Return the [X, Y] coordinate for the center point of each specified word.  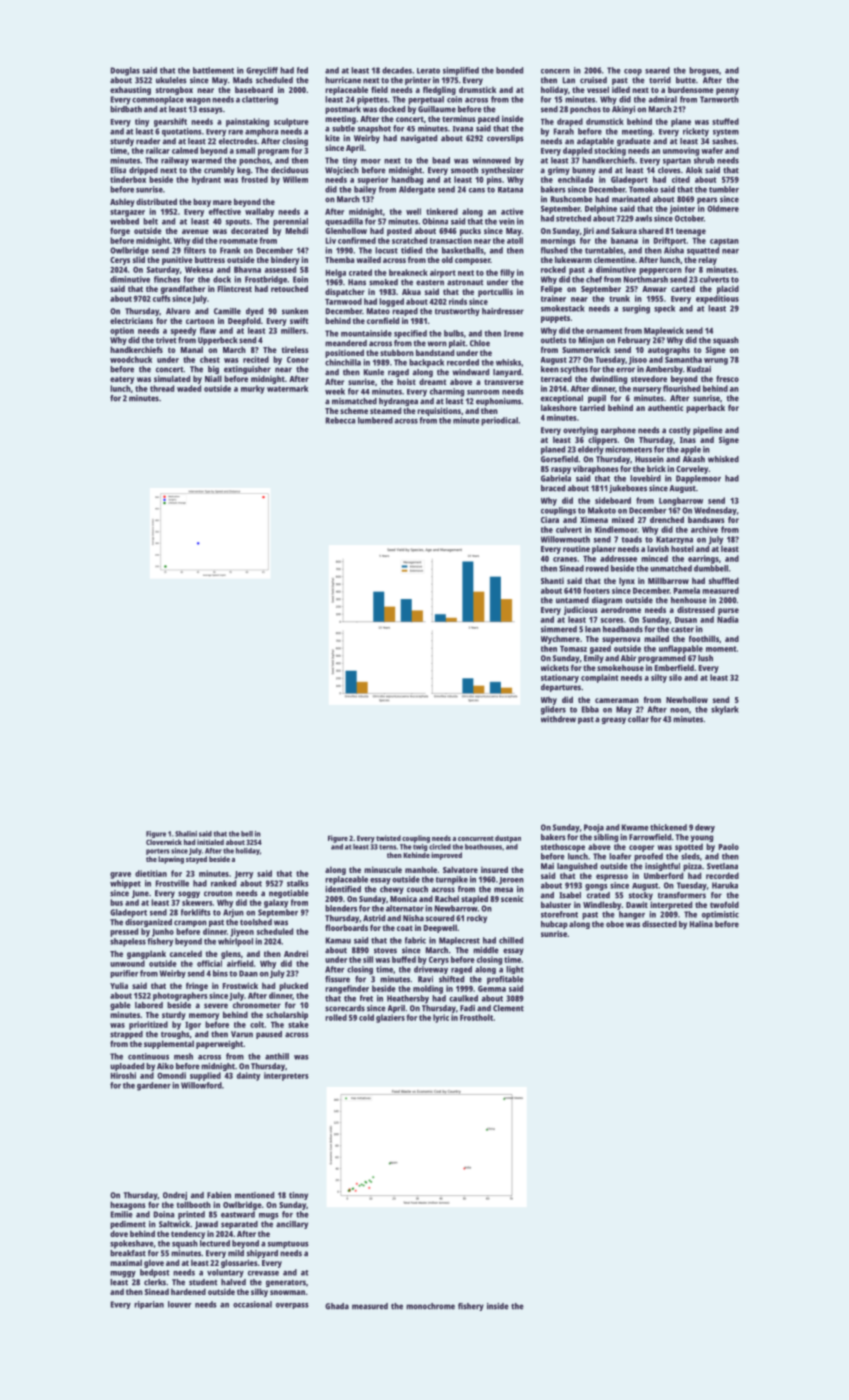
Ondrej [175, 1196]
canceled [186, 953]
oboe [615, 924]
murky [253, 389]
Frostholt [476, 1017]
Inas [688, 440]
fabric [415, 940]
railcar [158, 150]
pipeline [708, 431]
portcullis [495, 292]
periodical [499, 421]
